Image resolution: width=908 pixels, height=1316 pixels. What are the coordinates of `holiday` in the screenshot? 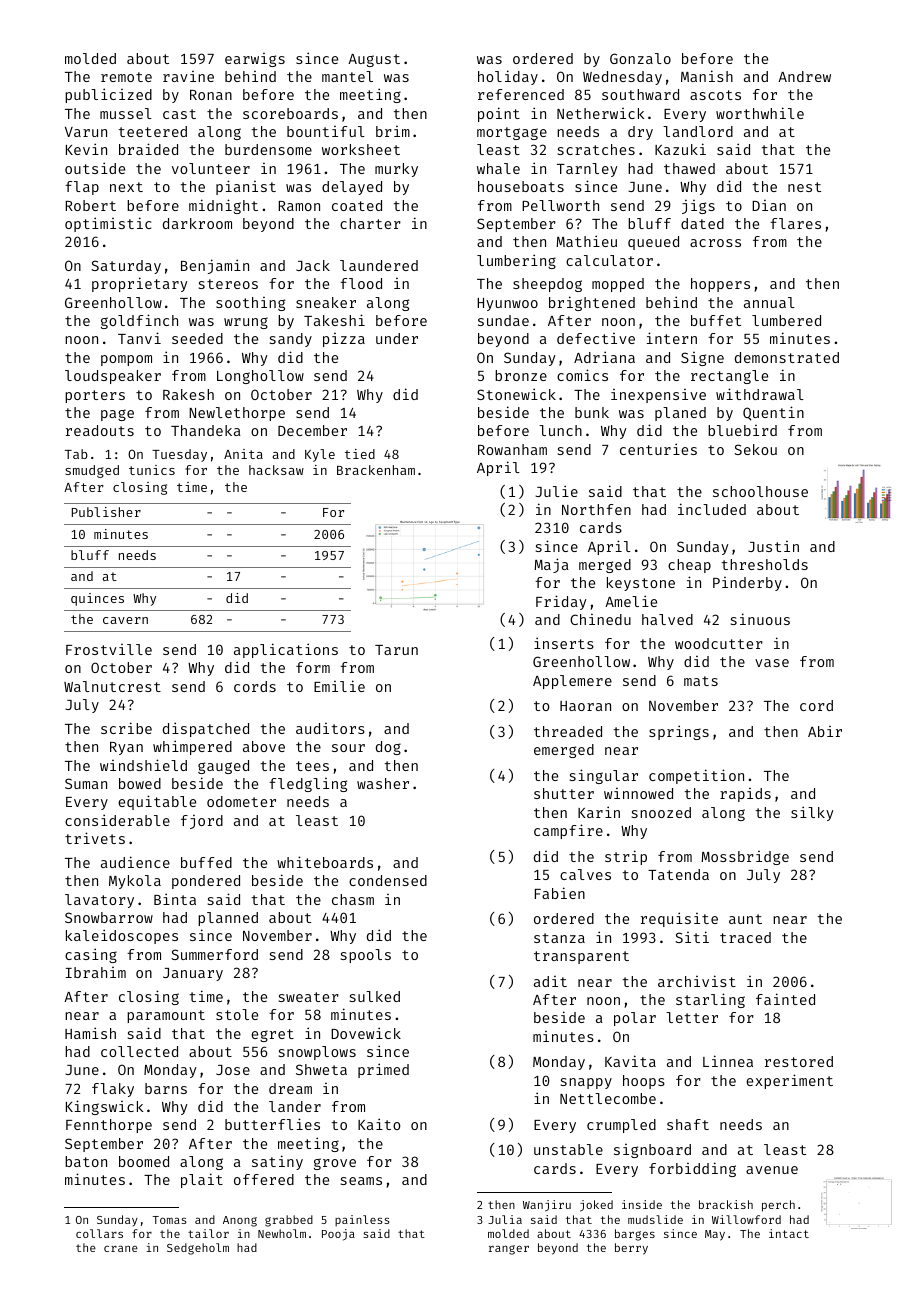 It's located at (508, 77).
